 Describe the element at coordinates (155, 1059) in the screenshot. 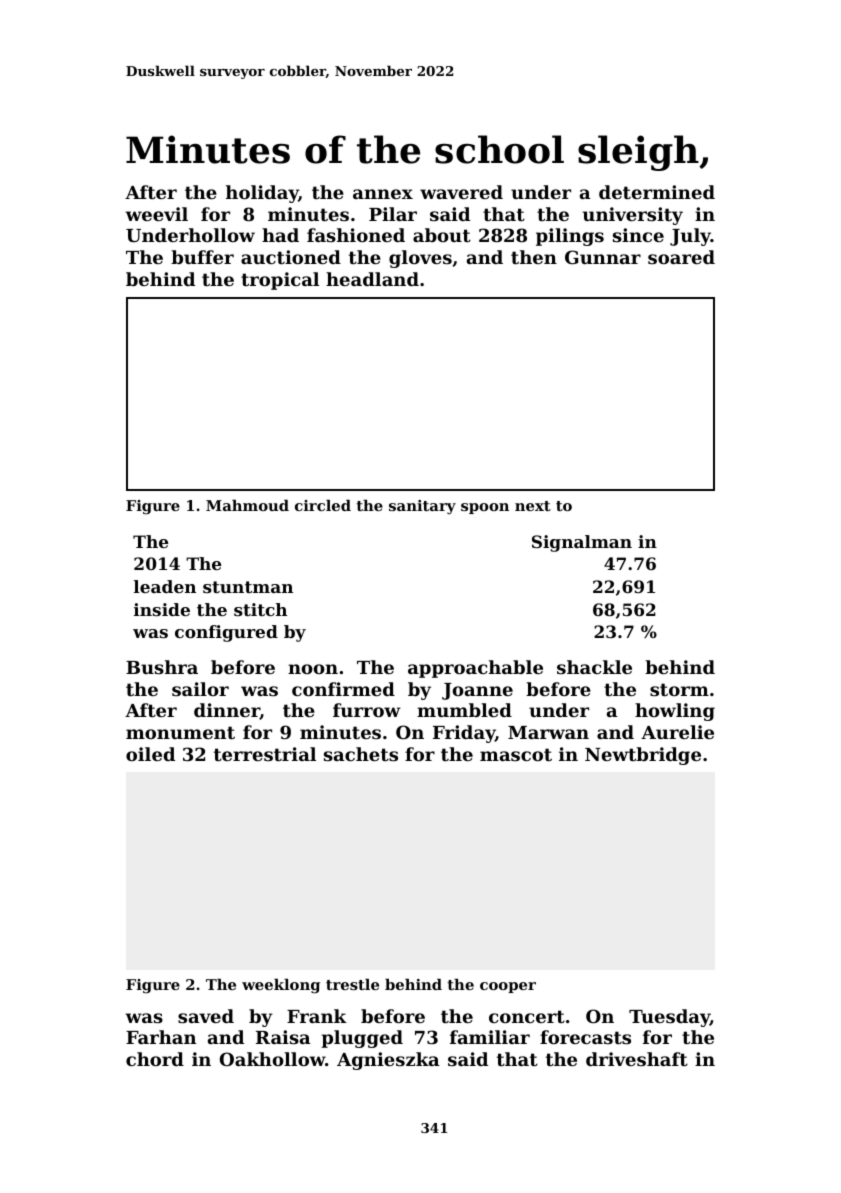

I see `chord` at that location.
